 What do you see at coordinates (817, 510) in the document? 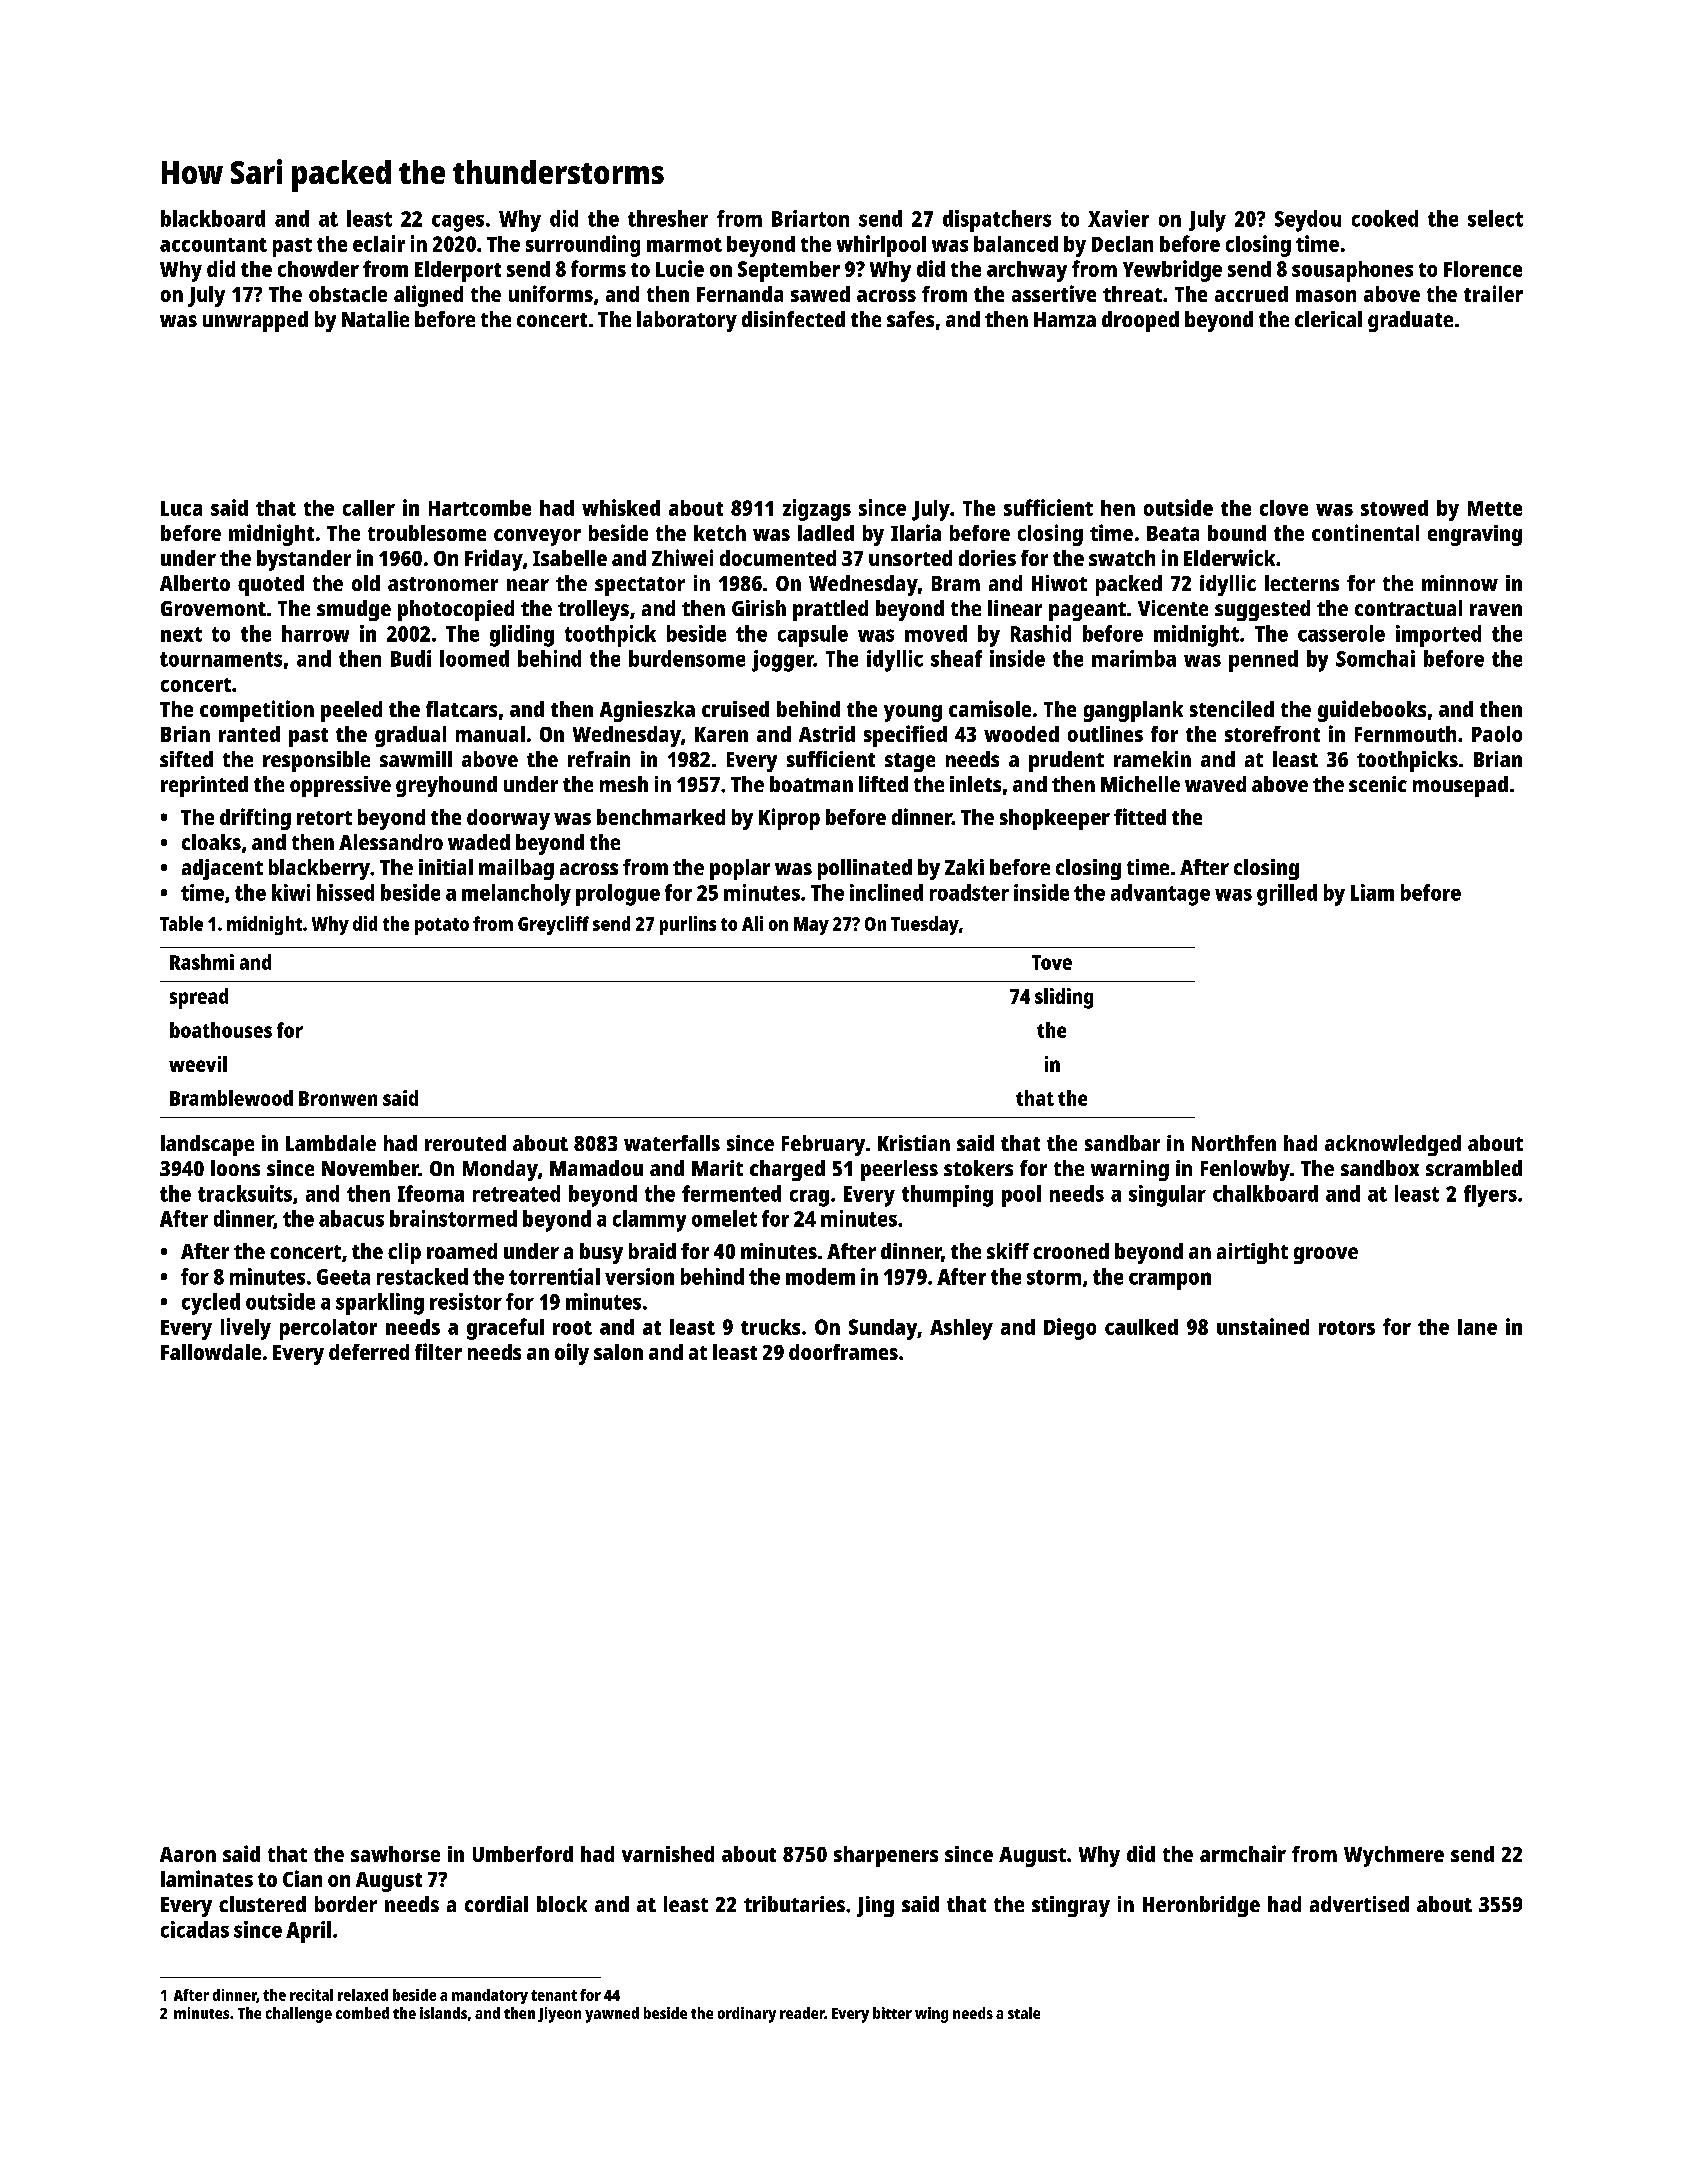
I see `zigzags` at bounding box center [817, 510].
